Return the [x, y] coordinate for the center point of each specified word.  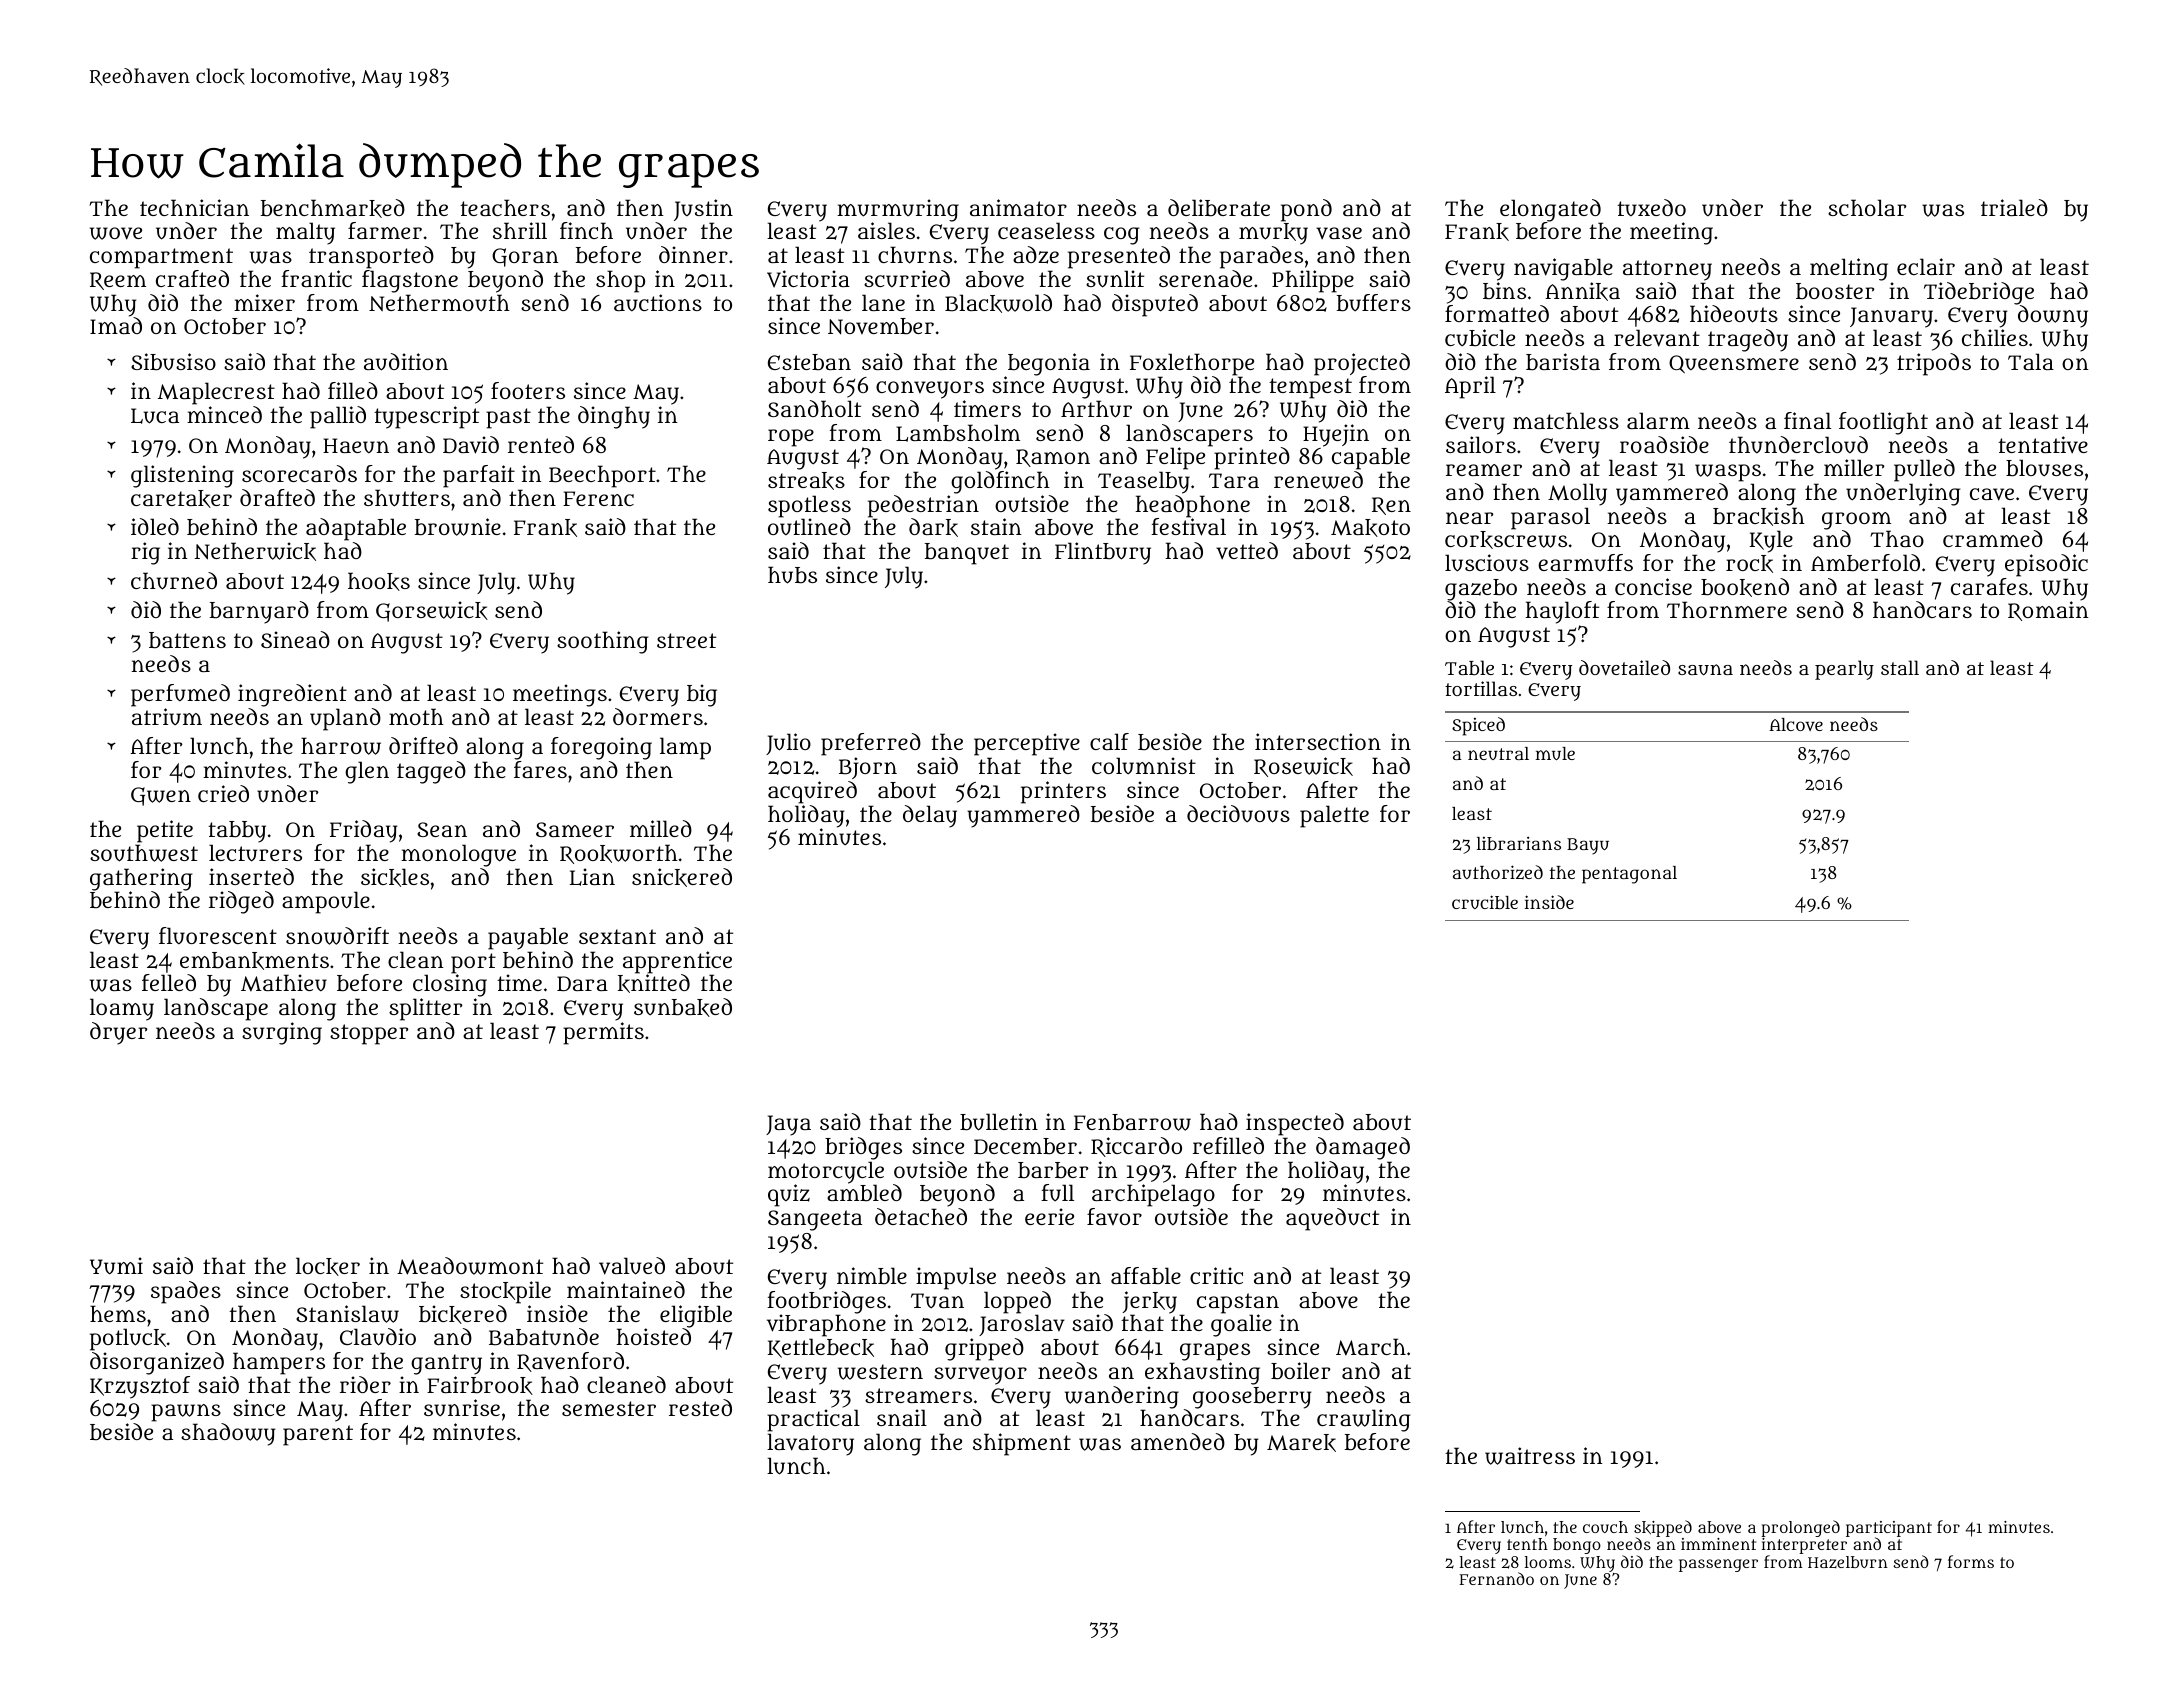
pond [1306, 210]
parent [318, 1435]
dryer [118, 1033]
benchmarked [333, 208]
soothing [603, 642]
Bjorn [868, 768]
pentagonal [1629, 875]
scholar [1867, 207]
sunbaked [683, 1007]
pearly [1844, 670]
